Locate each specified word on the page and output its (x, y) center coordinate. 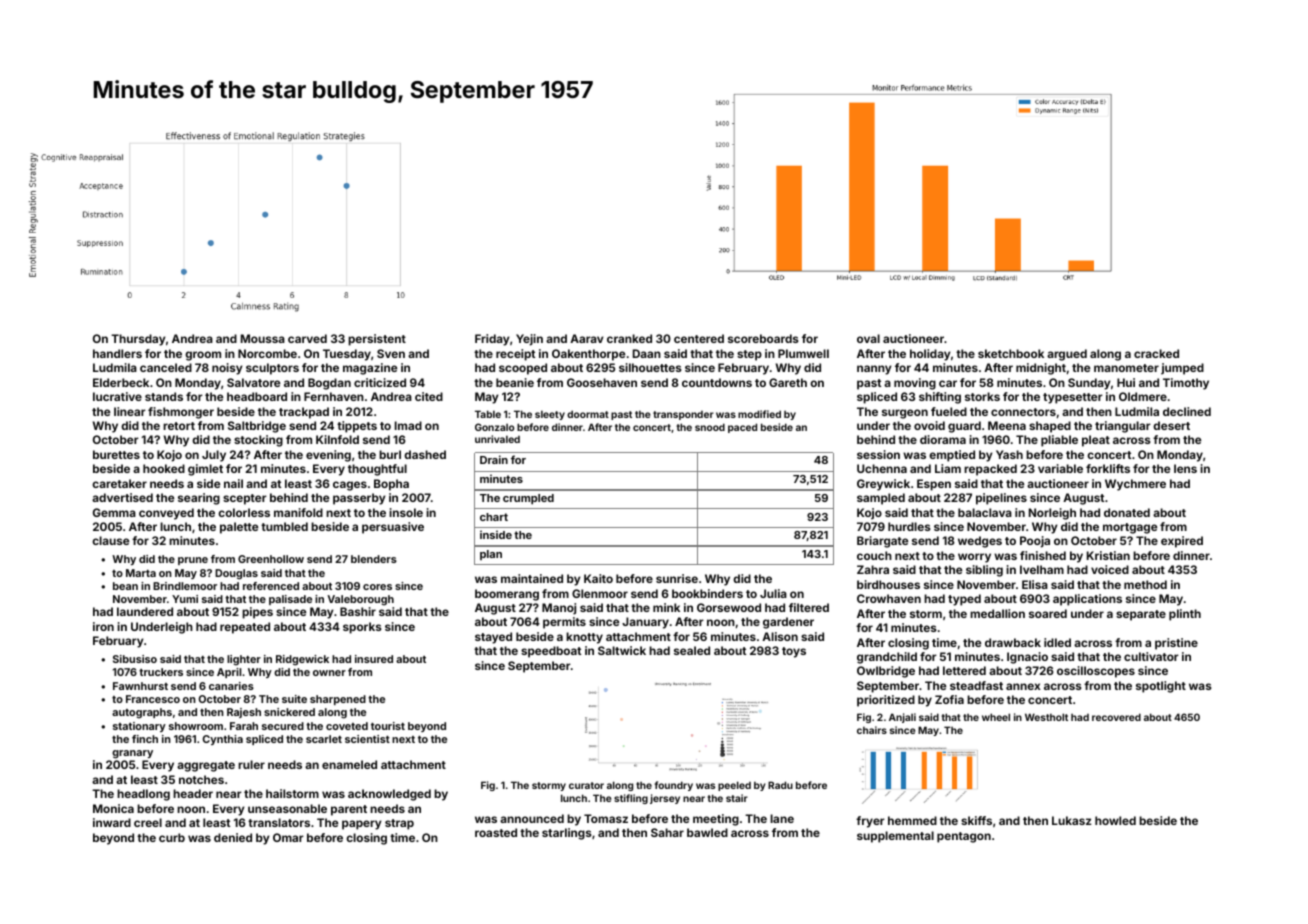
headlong (143, 795)
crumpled (528, 499)
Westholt (1046, 717)
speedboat (551, 652)
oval (868, 338)
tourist (388, 726)
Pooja (1035, 542)
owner (329, 673)
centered (699, 338)
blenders (374, 559)
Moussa (263, 338)
